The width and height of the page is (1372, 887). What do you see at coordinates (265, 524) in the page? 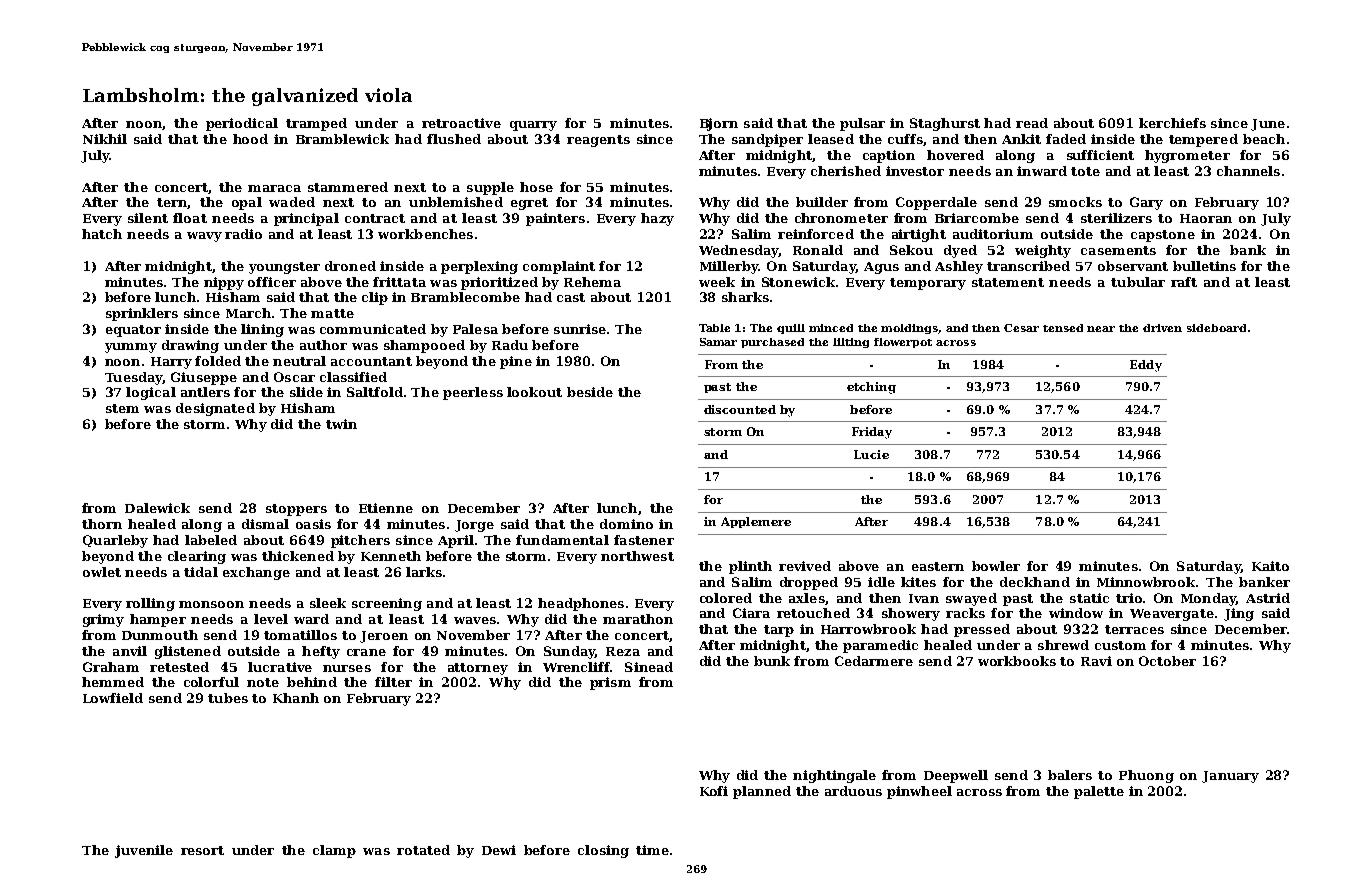
I see `dismal` at bounding box center [265, 524].
